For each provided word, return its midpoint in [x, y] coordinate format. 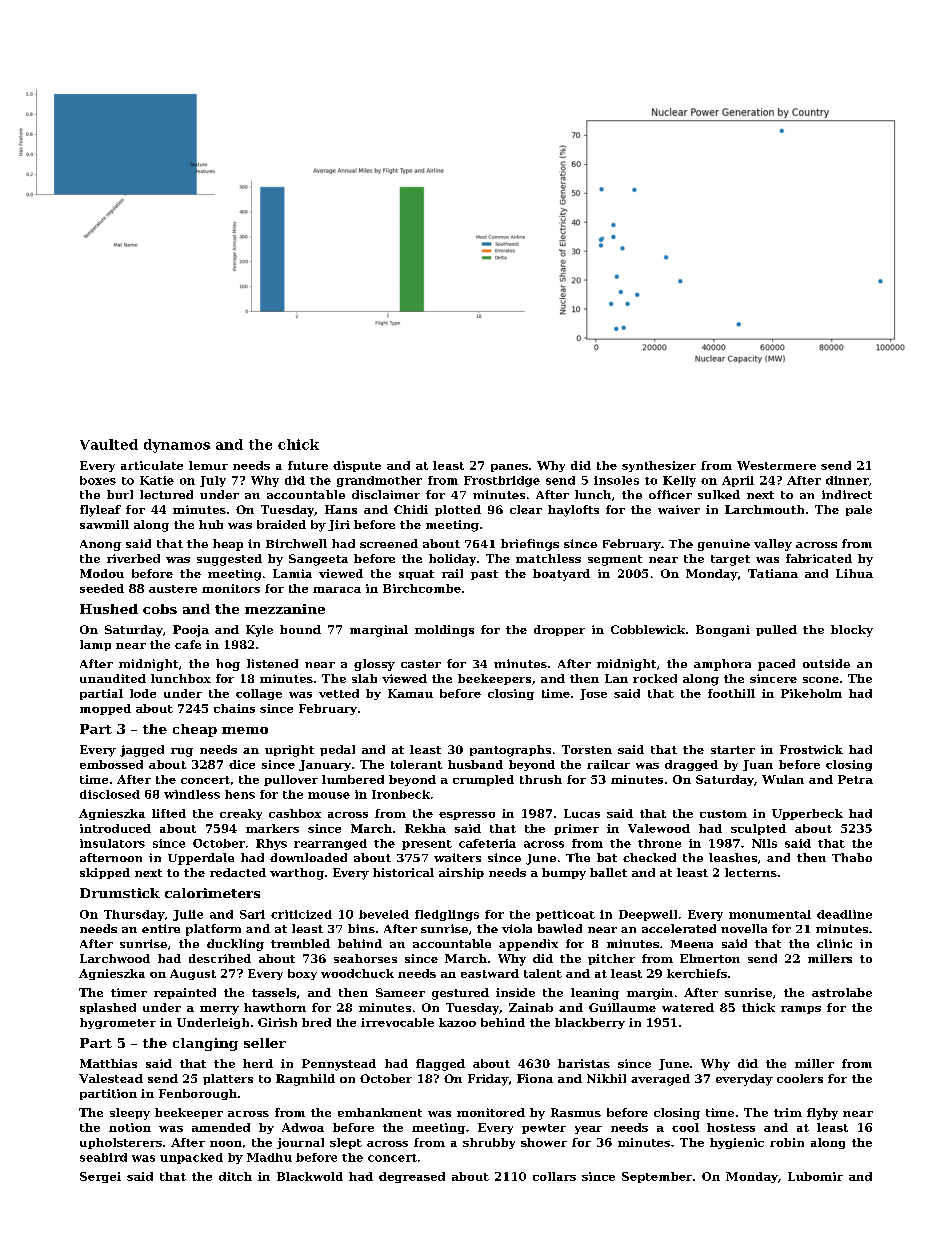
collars [554, 1176]
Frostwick [811, 749]
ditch [235, 1176]
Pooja [191, 631]
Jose [593, 694]
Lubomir [815, 1176]
